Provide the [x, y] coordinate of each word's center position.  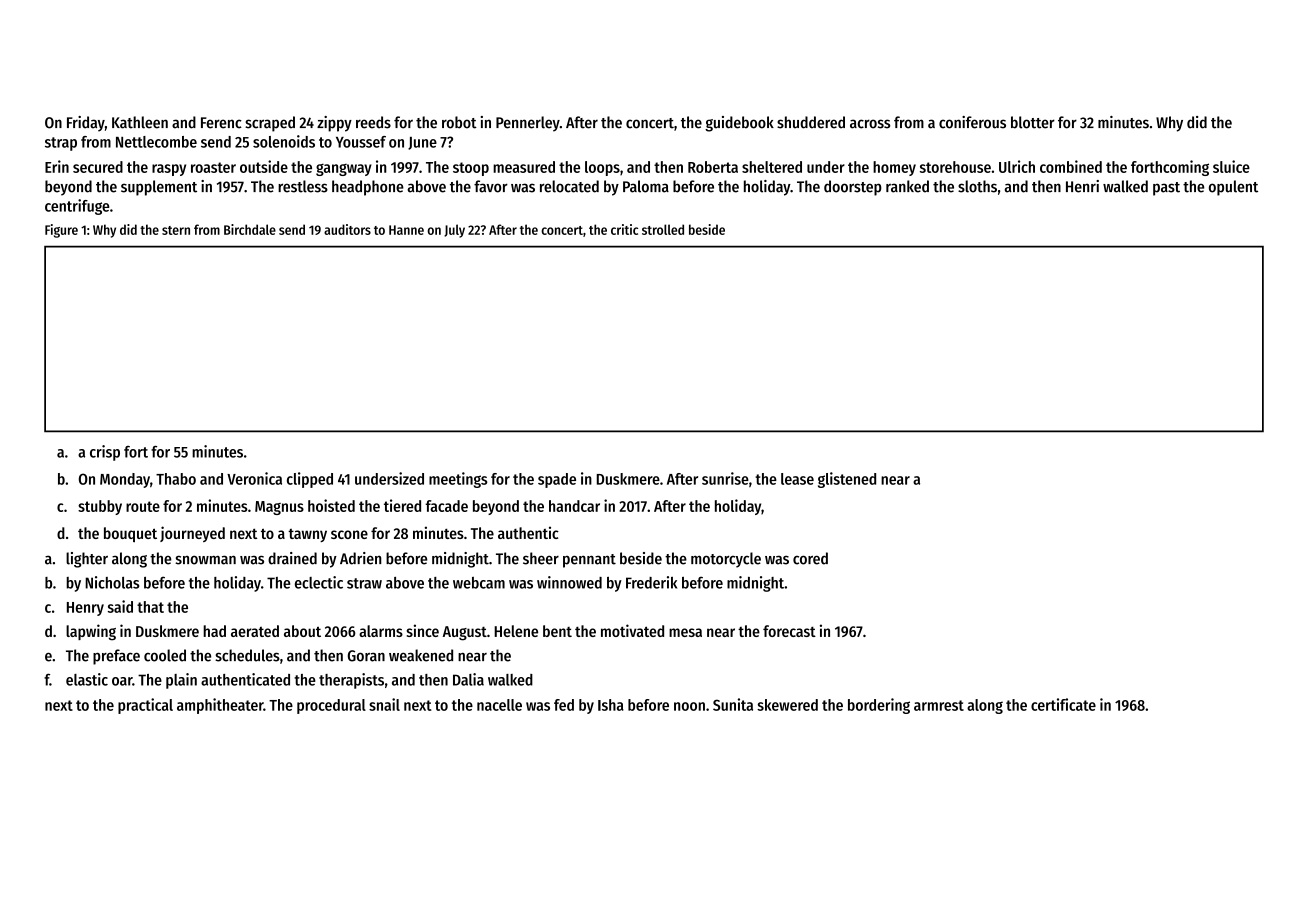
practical [145, 706]
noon [689, 706]
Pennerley [528, 124]
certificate [1063, 704]
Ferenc [221, 123]
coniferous [972, 122]
